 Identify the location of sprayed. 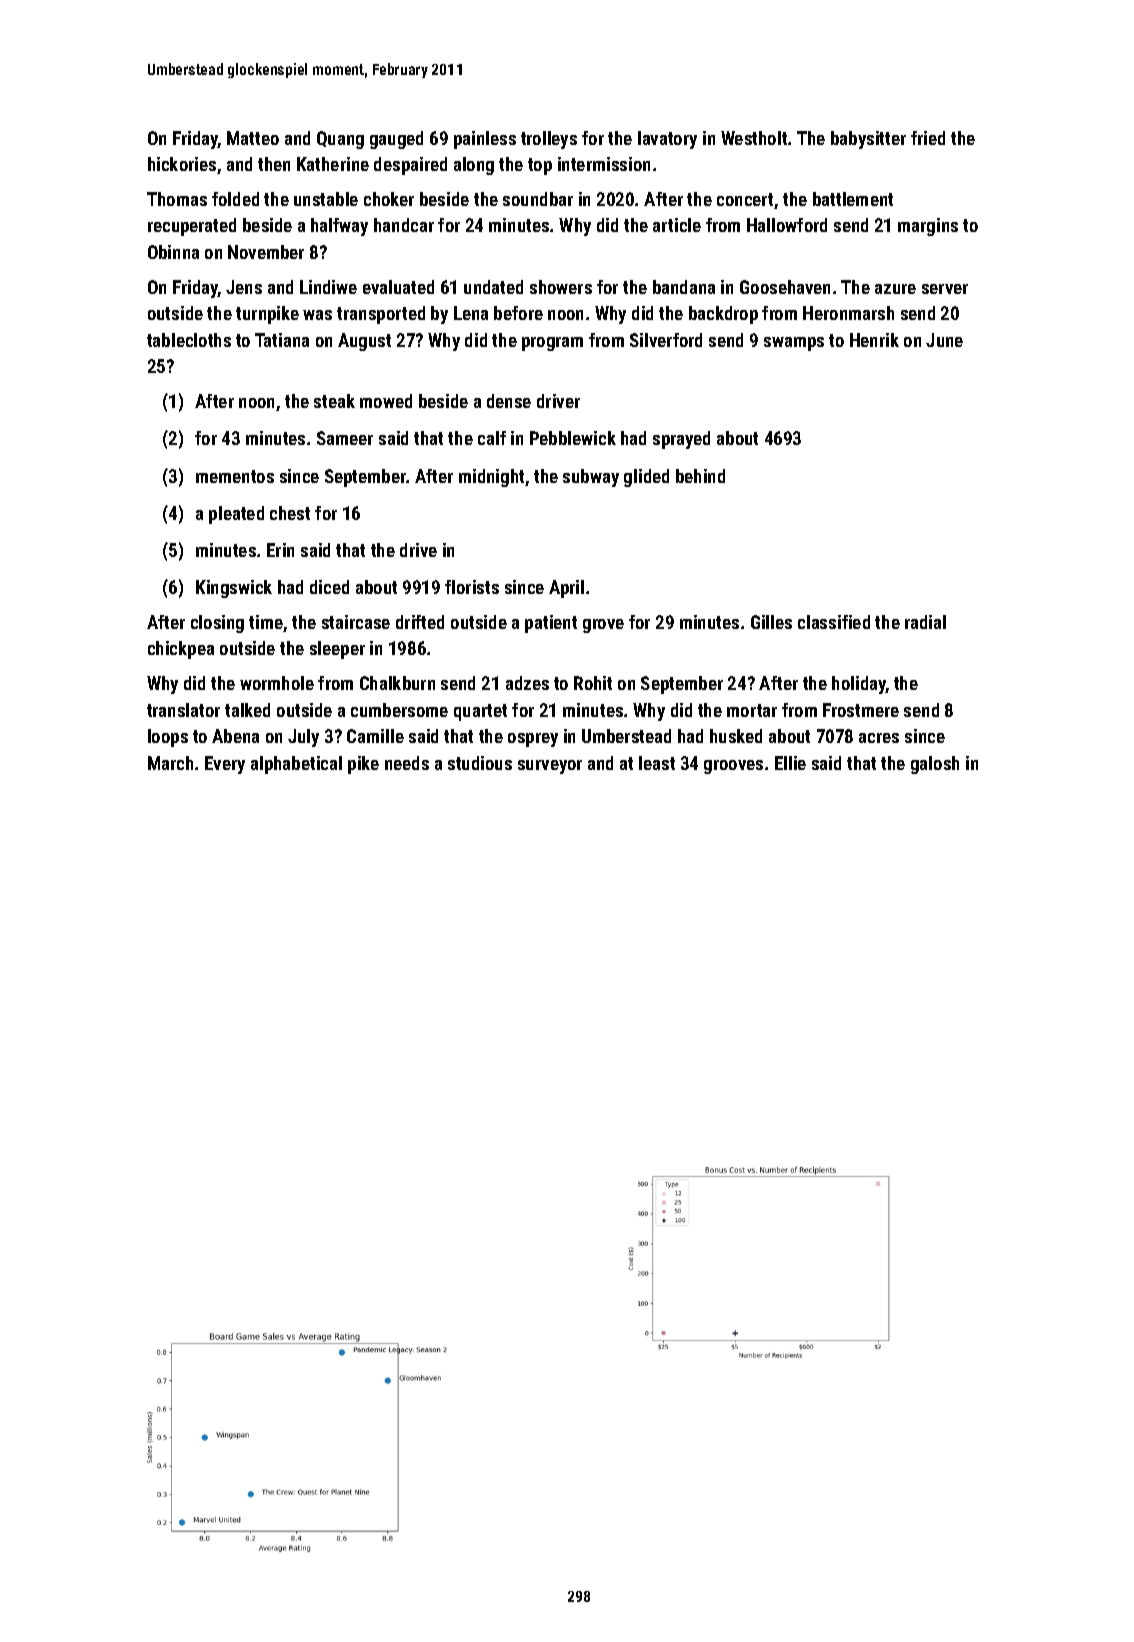
(681, 440).
